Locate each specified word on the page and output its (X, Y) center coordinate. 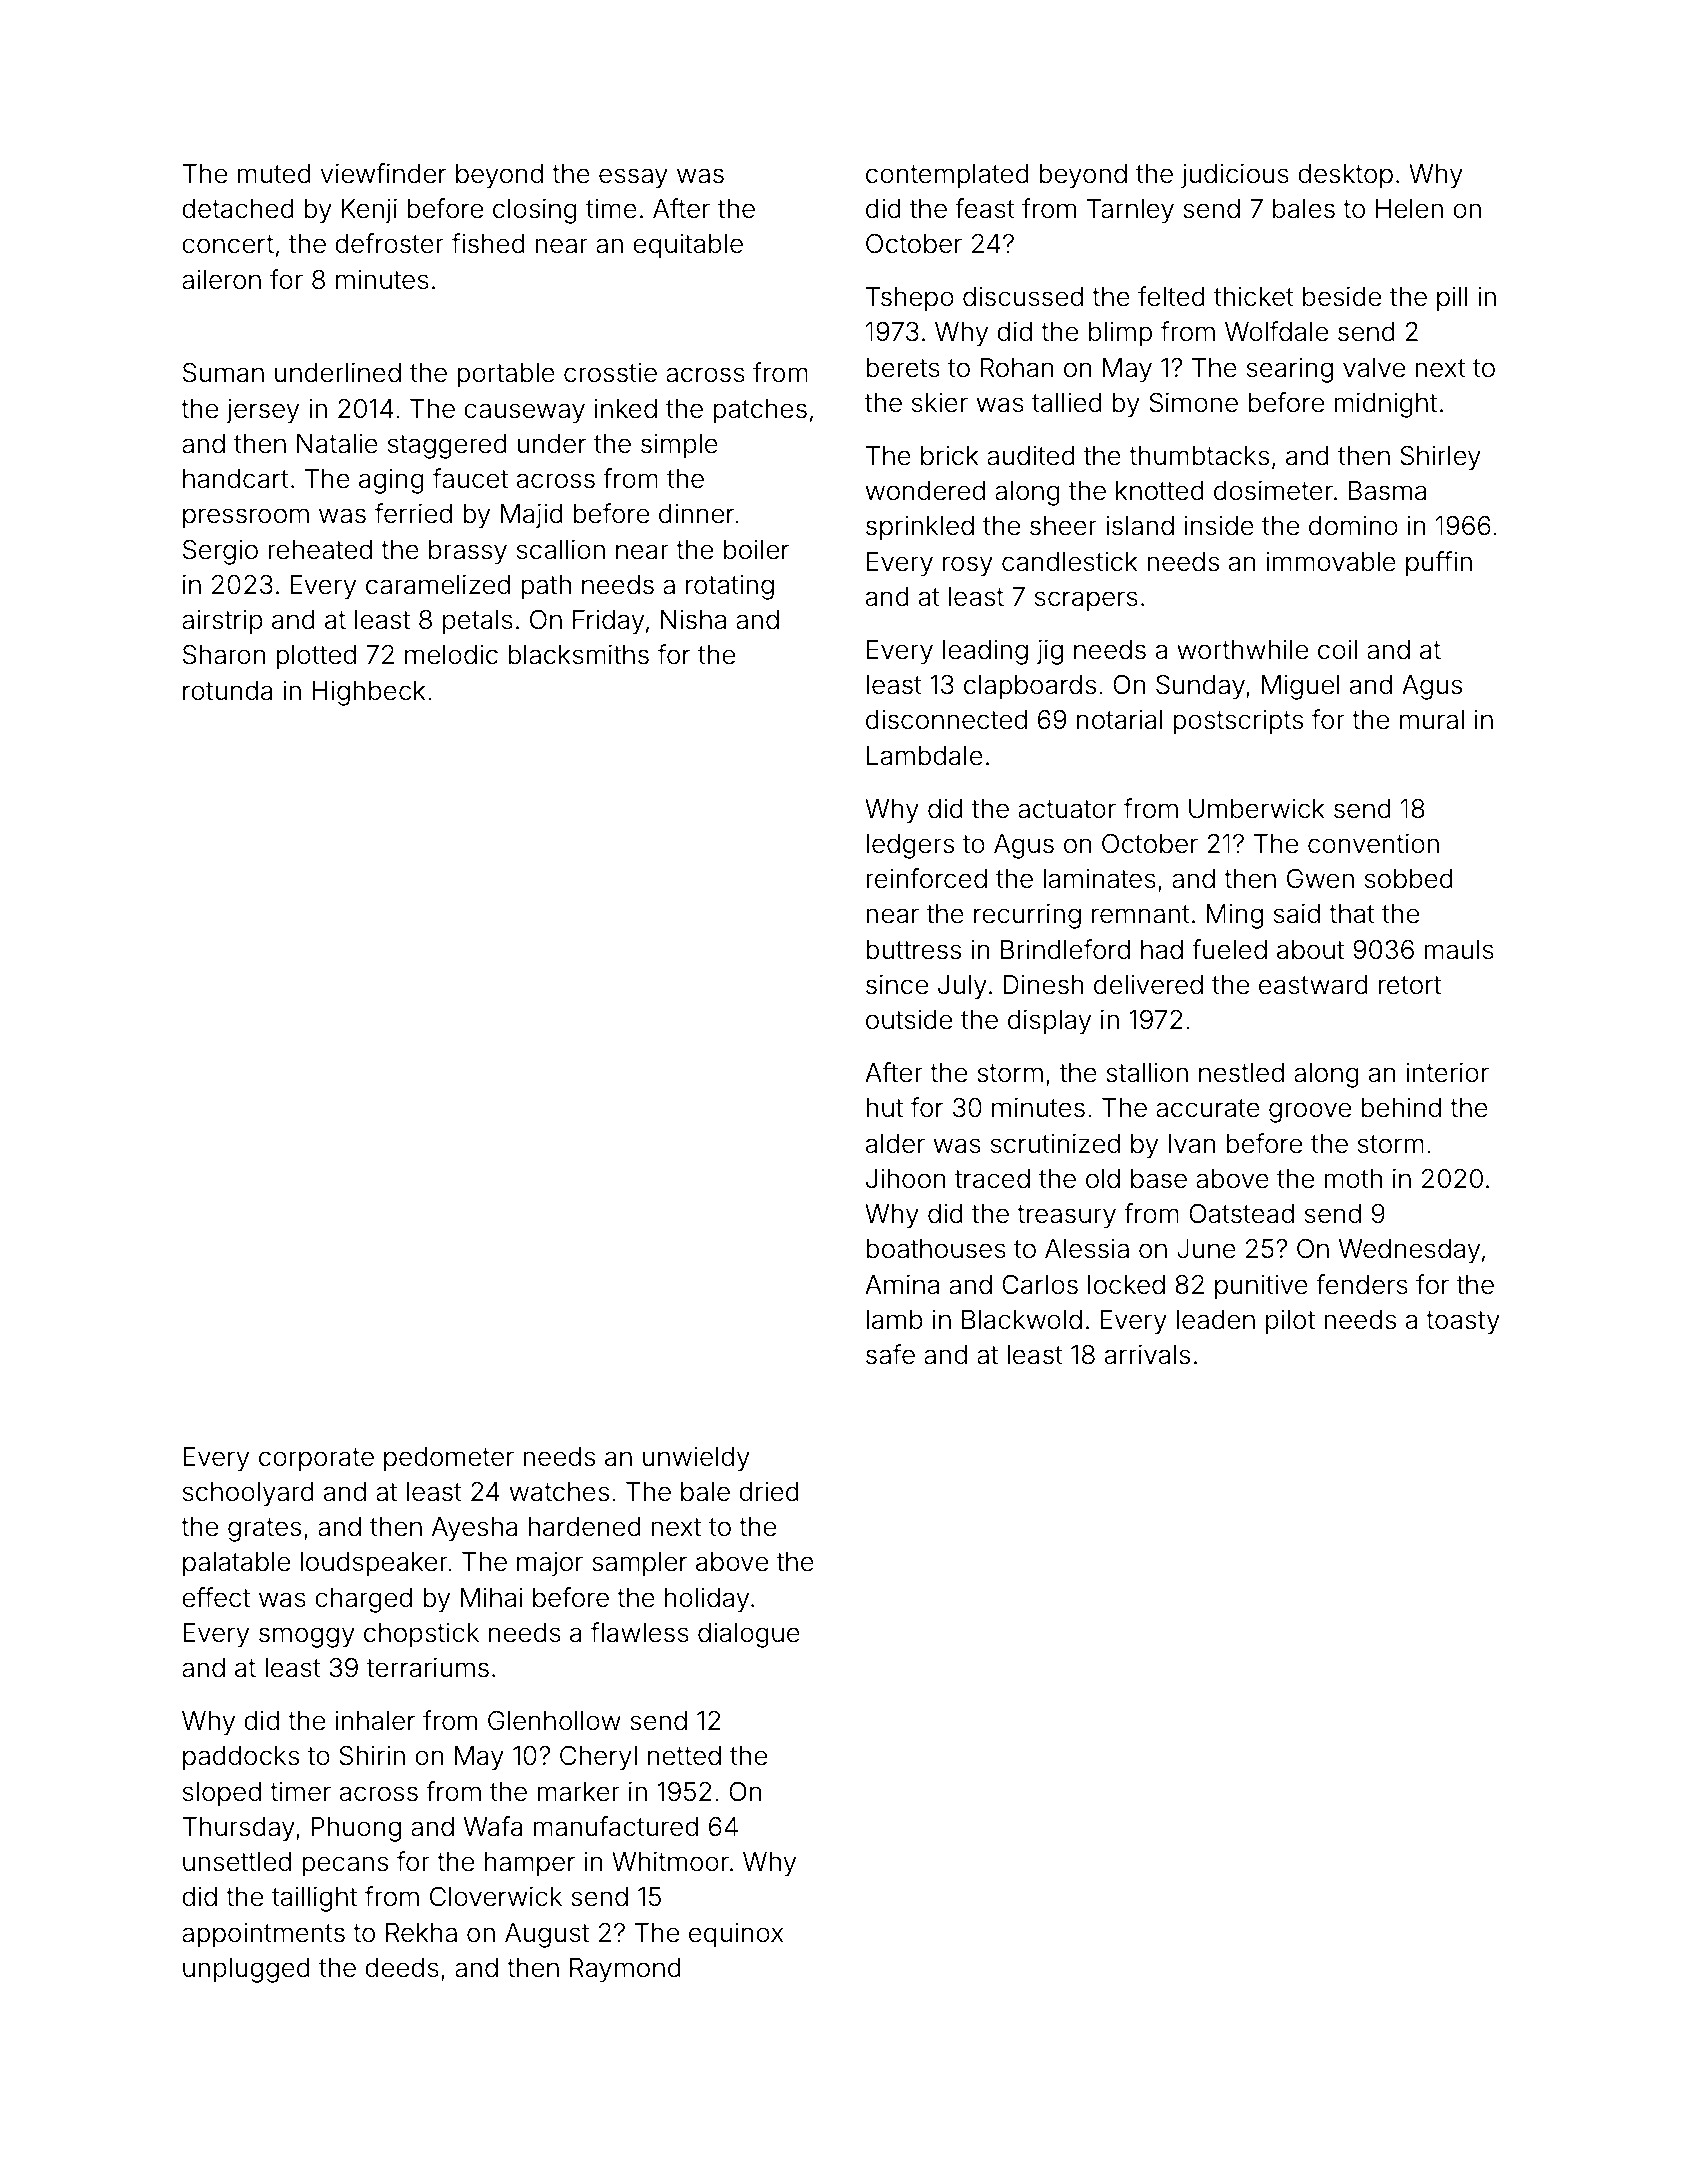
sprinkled (920, 528)
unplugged (246, 1970)
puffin (1439, 564)
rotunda (228, 691)
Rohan (1017, 368)
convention (1373, 843)
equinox (736, 1935)
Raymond (625, 1970)
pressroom (246, 518)
